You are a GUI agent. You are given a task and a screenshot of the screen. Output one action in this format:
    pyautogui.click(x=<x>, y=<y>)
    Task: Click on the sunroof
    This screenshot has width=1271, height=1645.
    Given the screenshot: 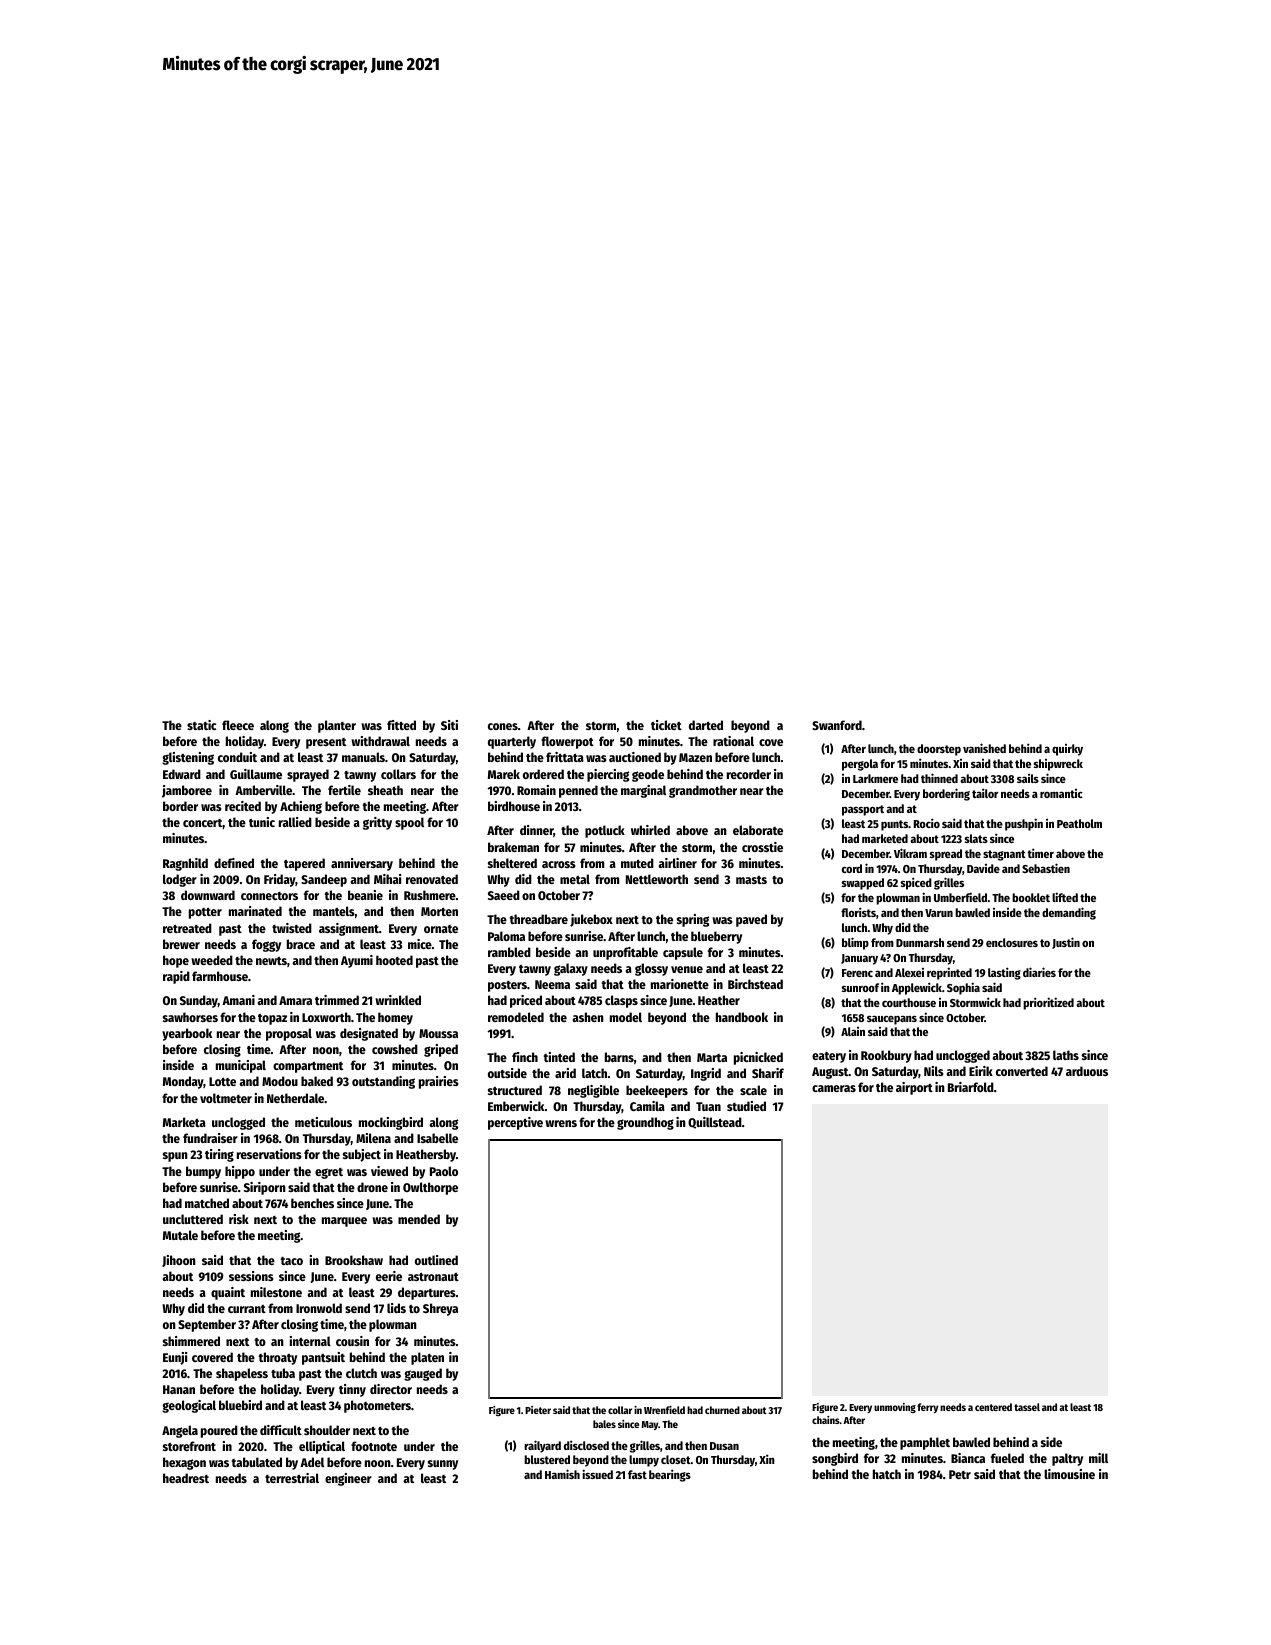 What is the action you would take?
    pyautogui.click(x=860, y=987)
